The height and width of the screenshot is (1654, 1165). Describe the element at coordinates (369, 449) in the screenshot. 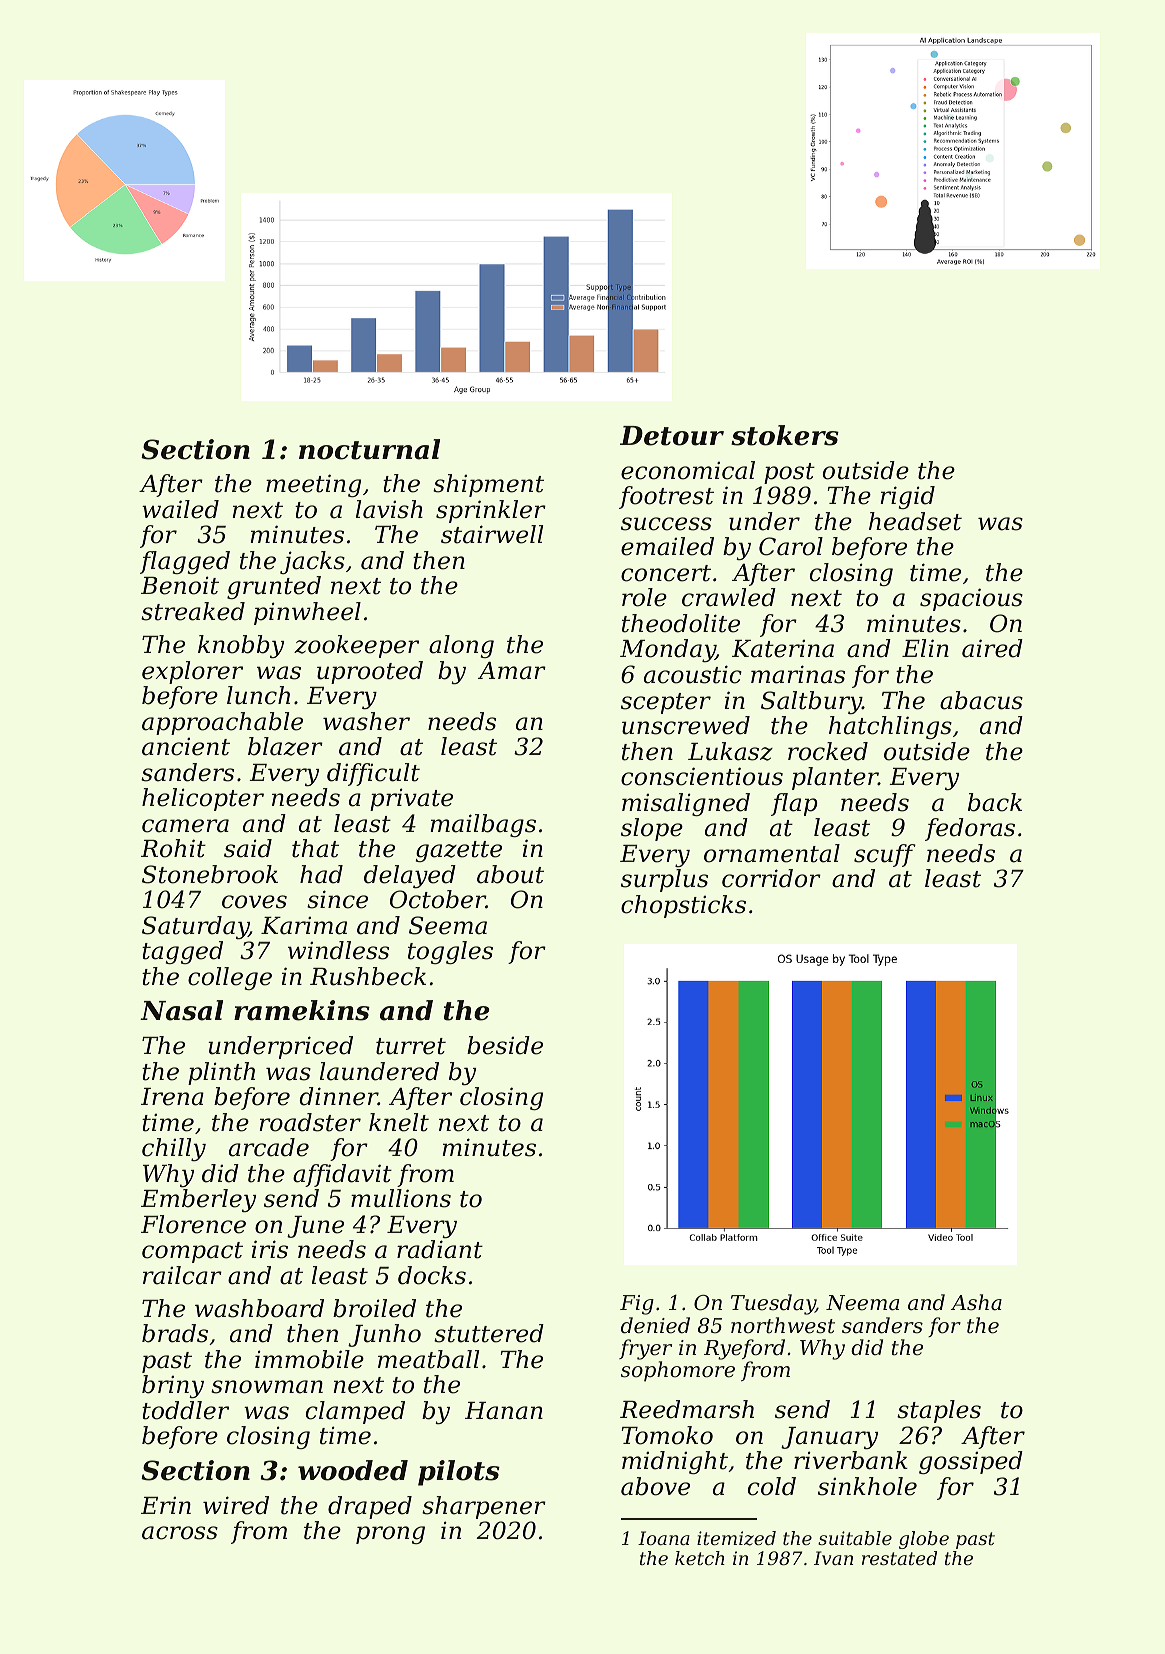

I see `nocturnal` at that location.
